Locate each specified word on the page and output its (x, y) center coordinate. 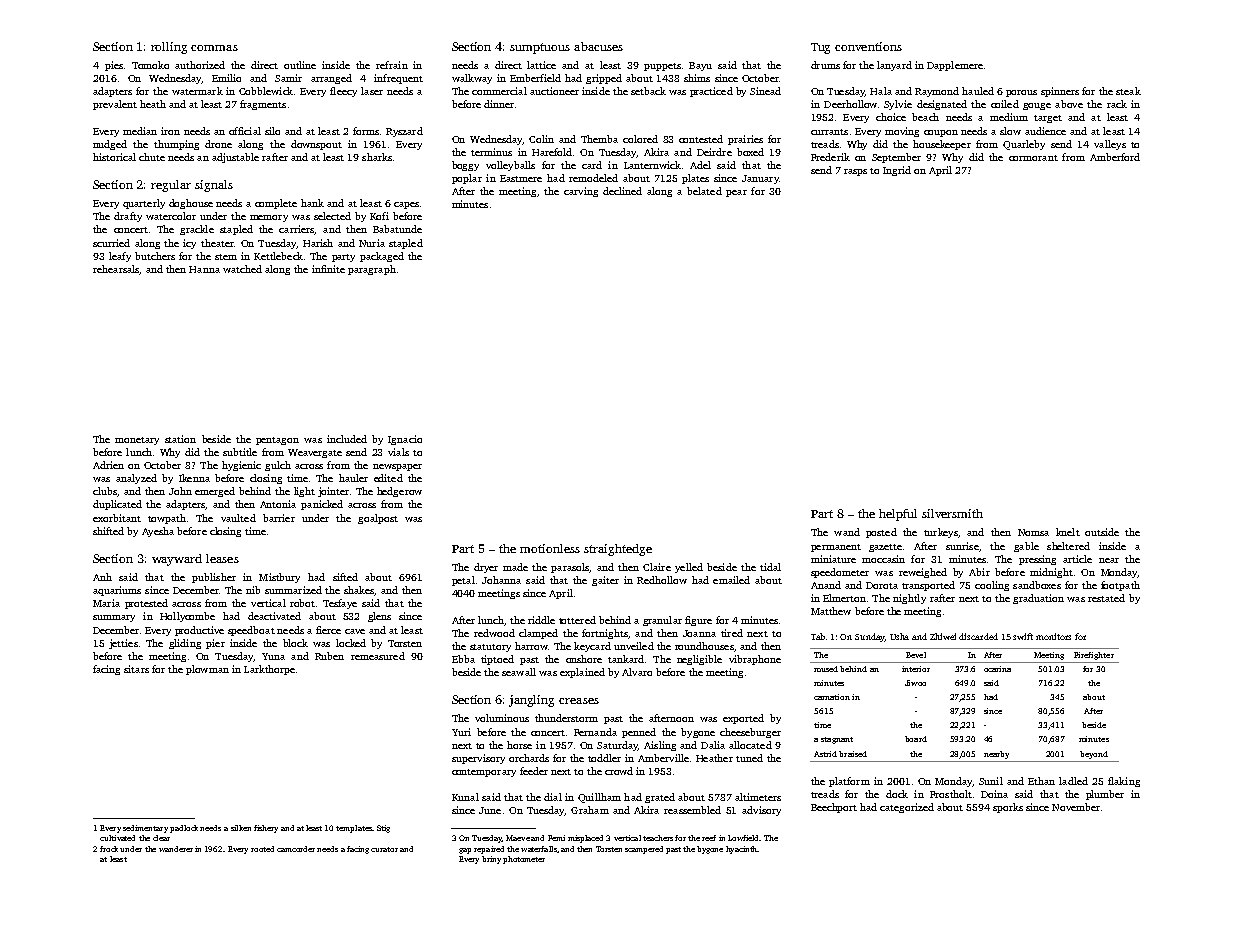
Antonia (278, 504)
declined (622, 191)
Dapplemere (955, 66)
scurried (111, 243)
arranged (331, 79)
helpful (898, 515)
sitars (136, 669)
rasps (855, 172)
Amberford (1115, 157)
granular (662, 621)
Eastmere (521, 178)
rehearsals (116, 270)
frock (109, 849)
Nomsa (1033, 532)
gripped (604, 79)
